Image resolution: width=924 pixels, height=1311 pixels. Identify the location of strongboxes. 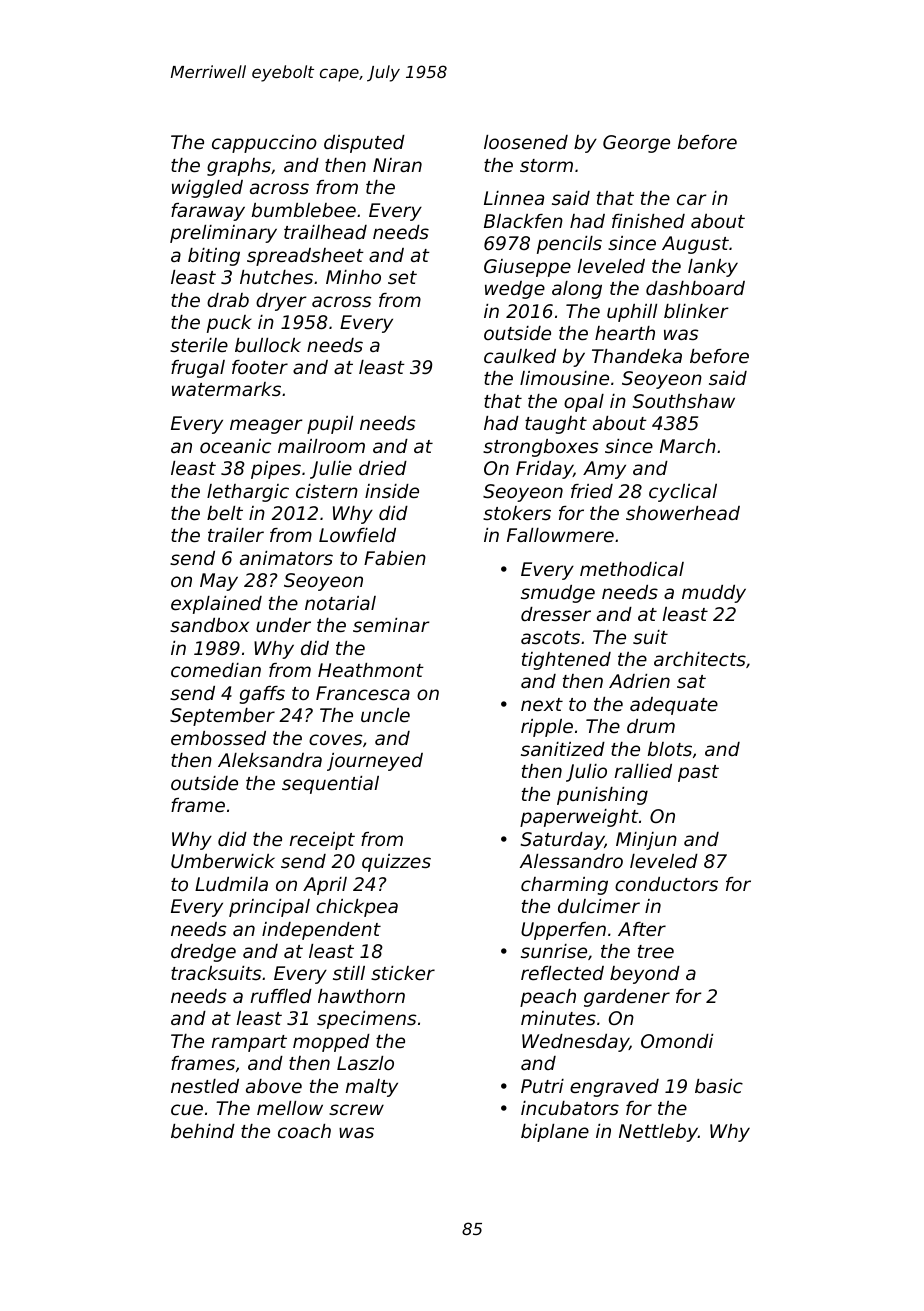
(541, 448).
